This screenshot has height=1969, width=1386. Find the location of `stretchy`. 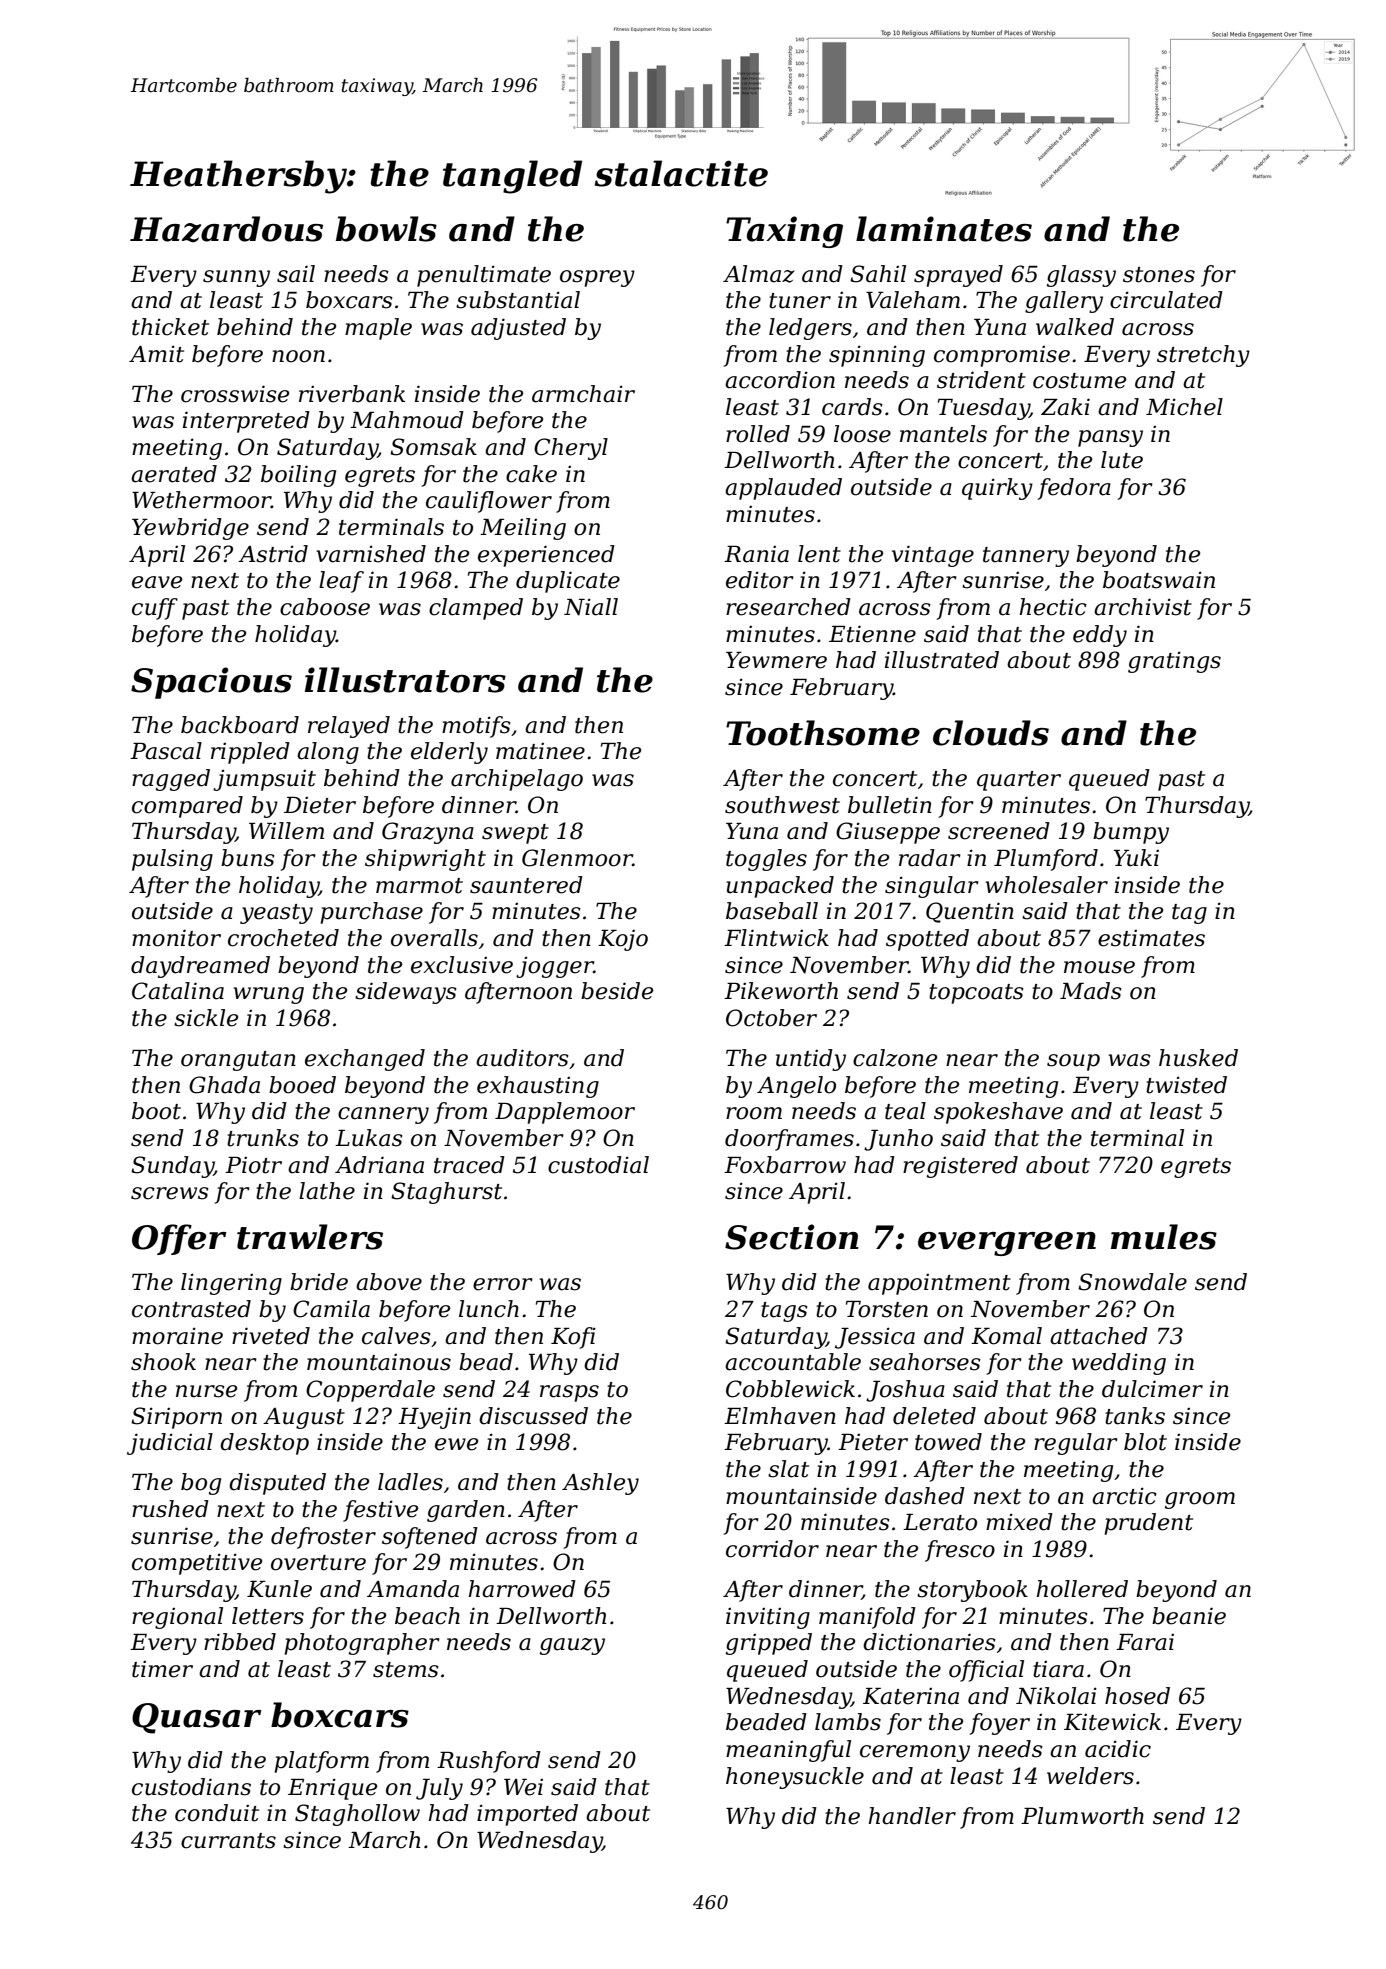

stretchy is located at coordinates (1203, 356).
